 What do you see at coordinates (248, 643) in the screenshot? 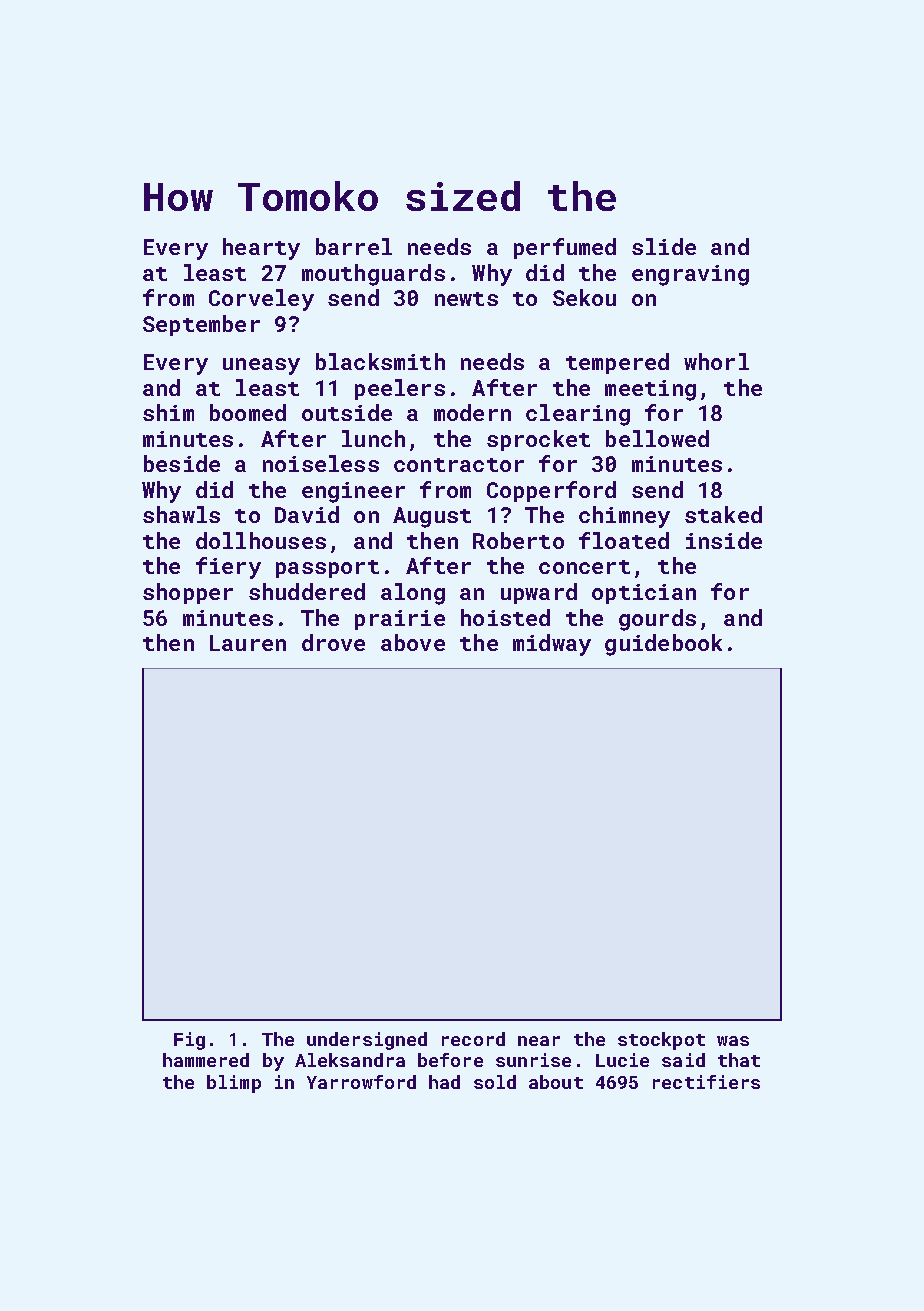
I see `Lauren` at bounding box center [248, 643].
